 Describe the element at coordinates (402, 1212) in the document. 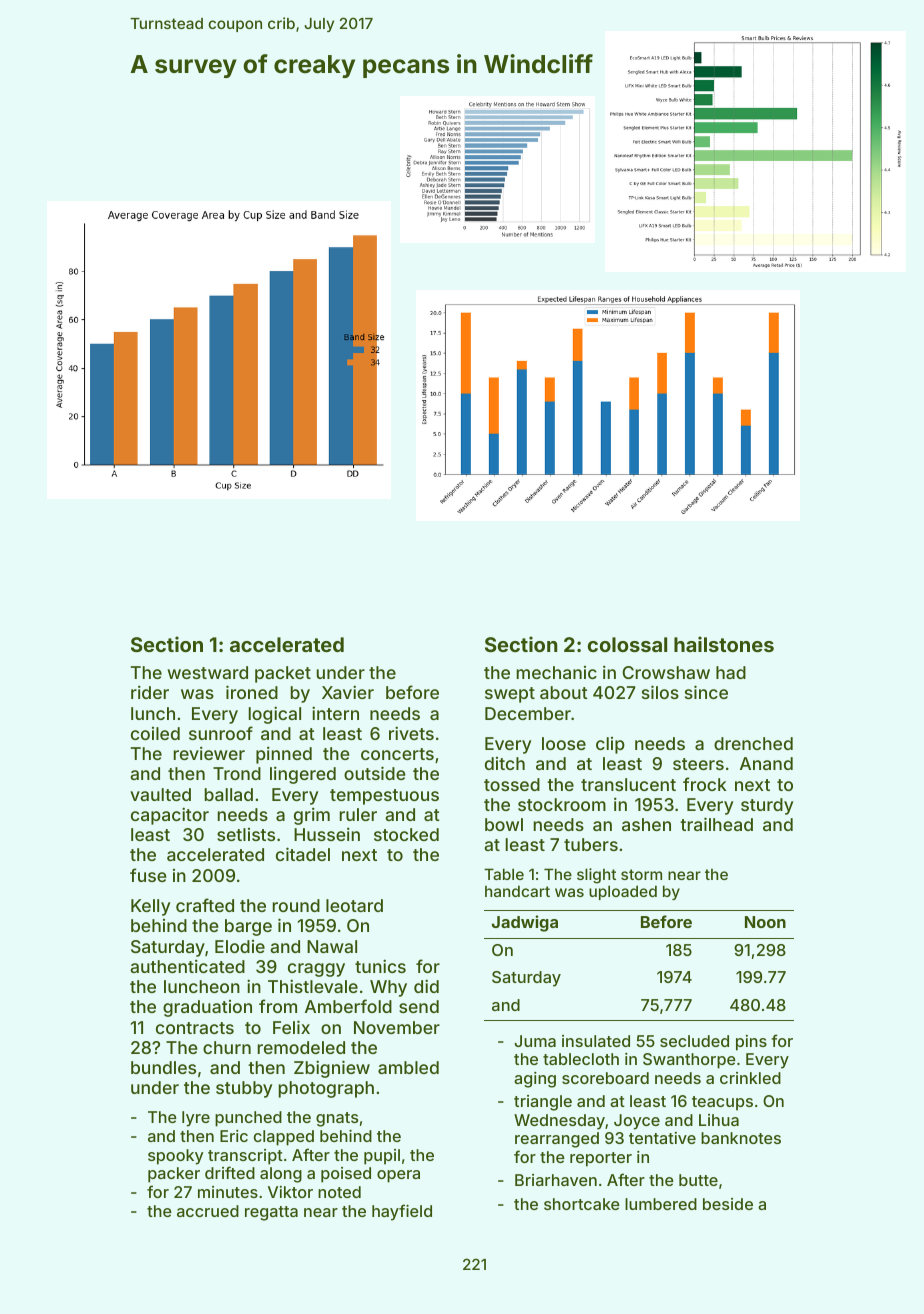

I see `hayfield` at that location.
